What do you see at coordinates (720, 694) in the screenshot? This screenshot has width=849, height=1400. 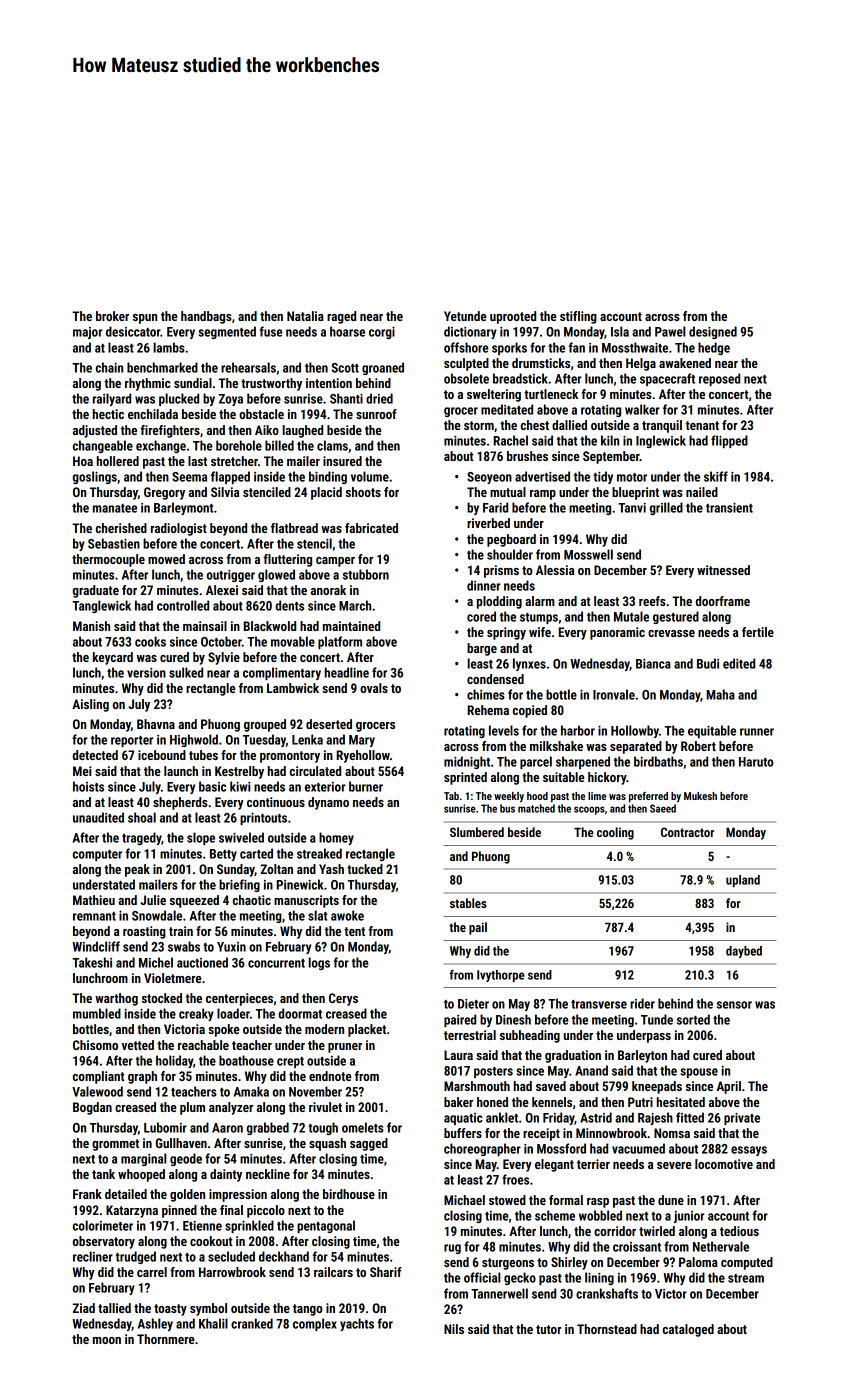 I see `Maha` at bounding box center [720, 694].
